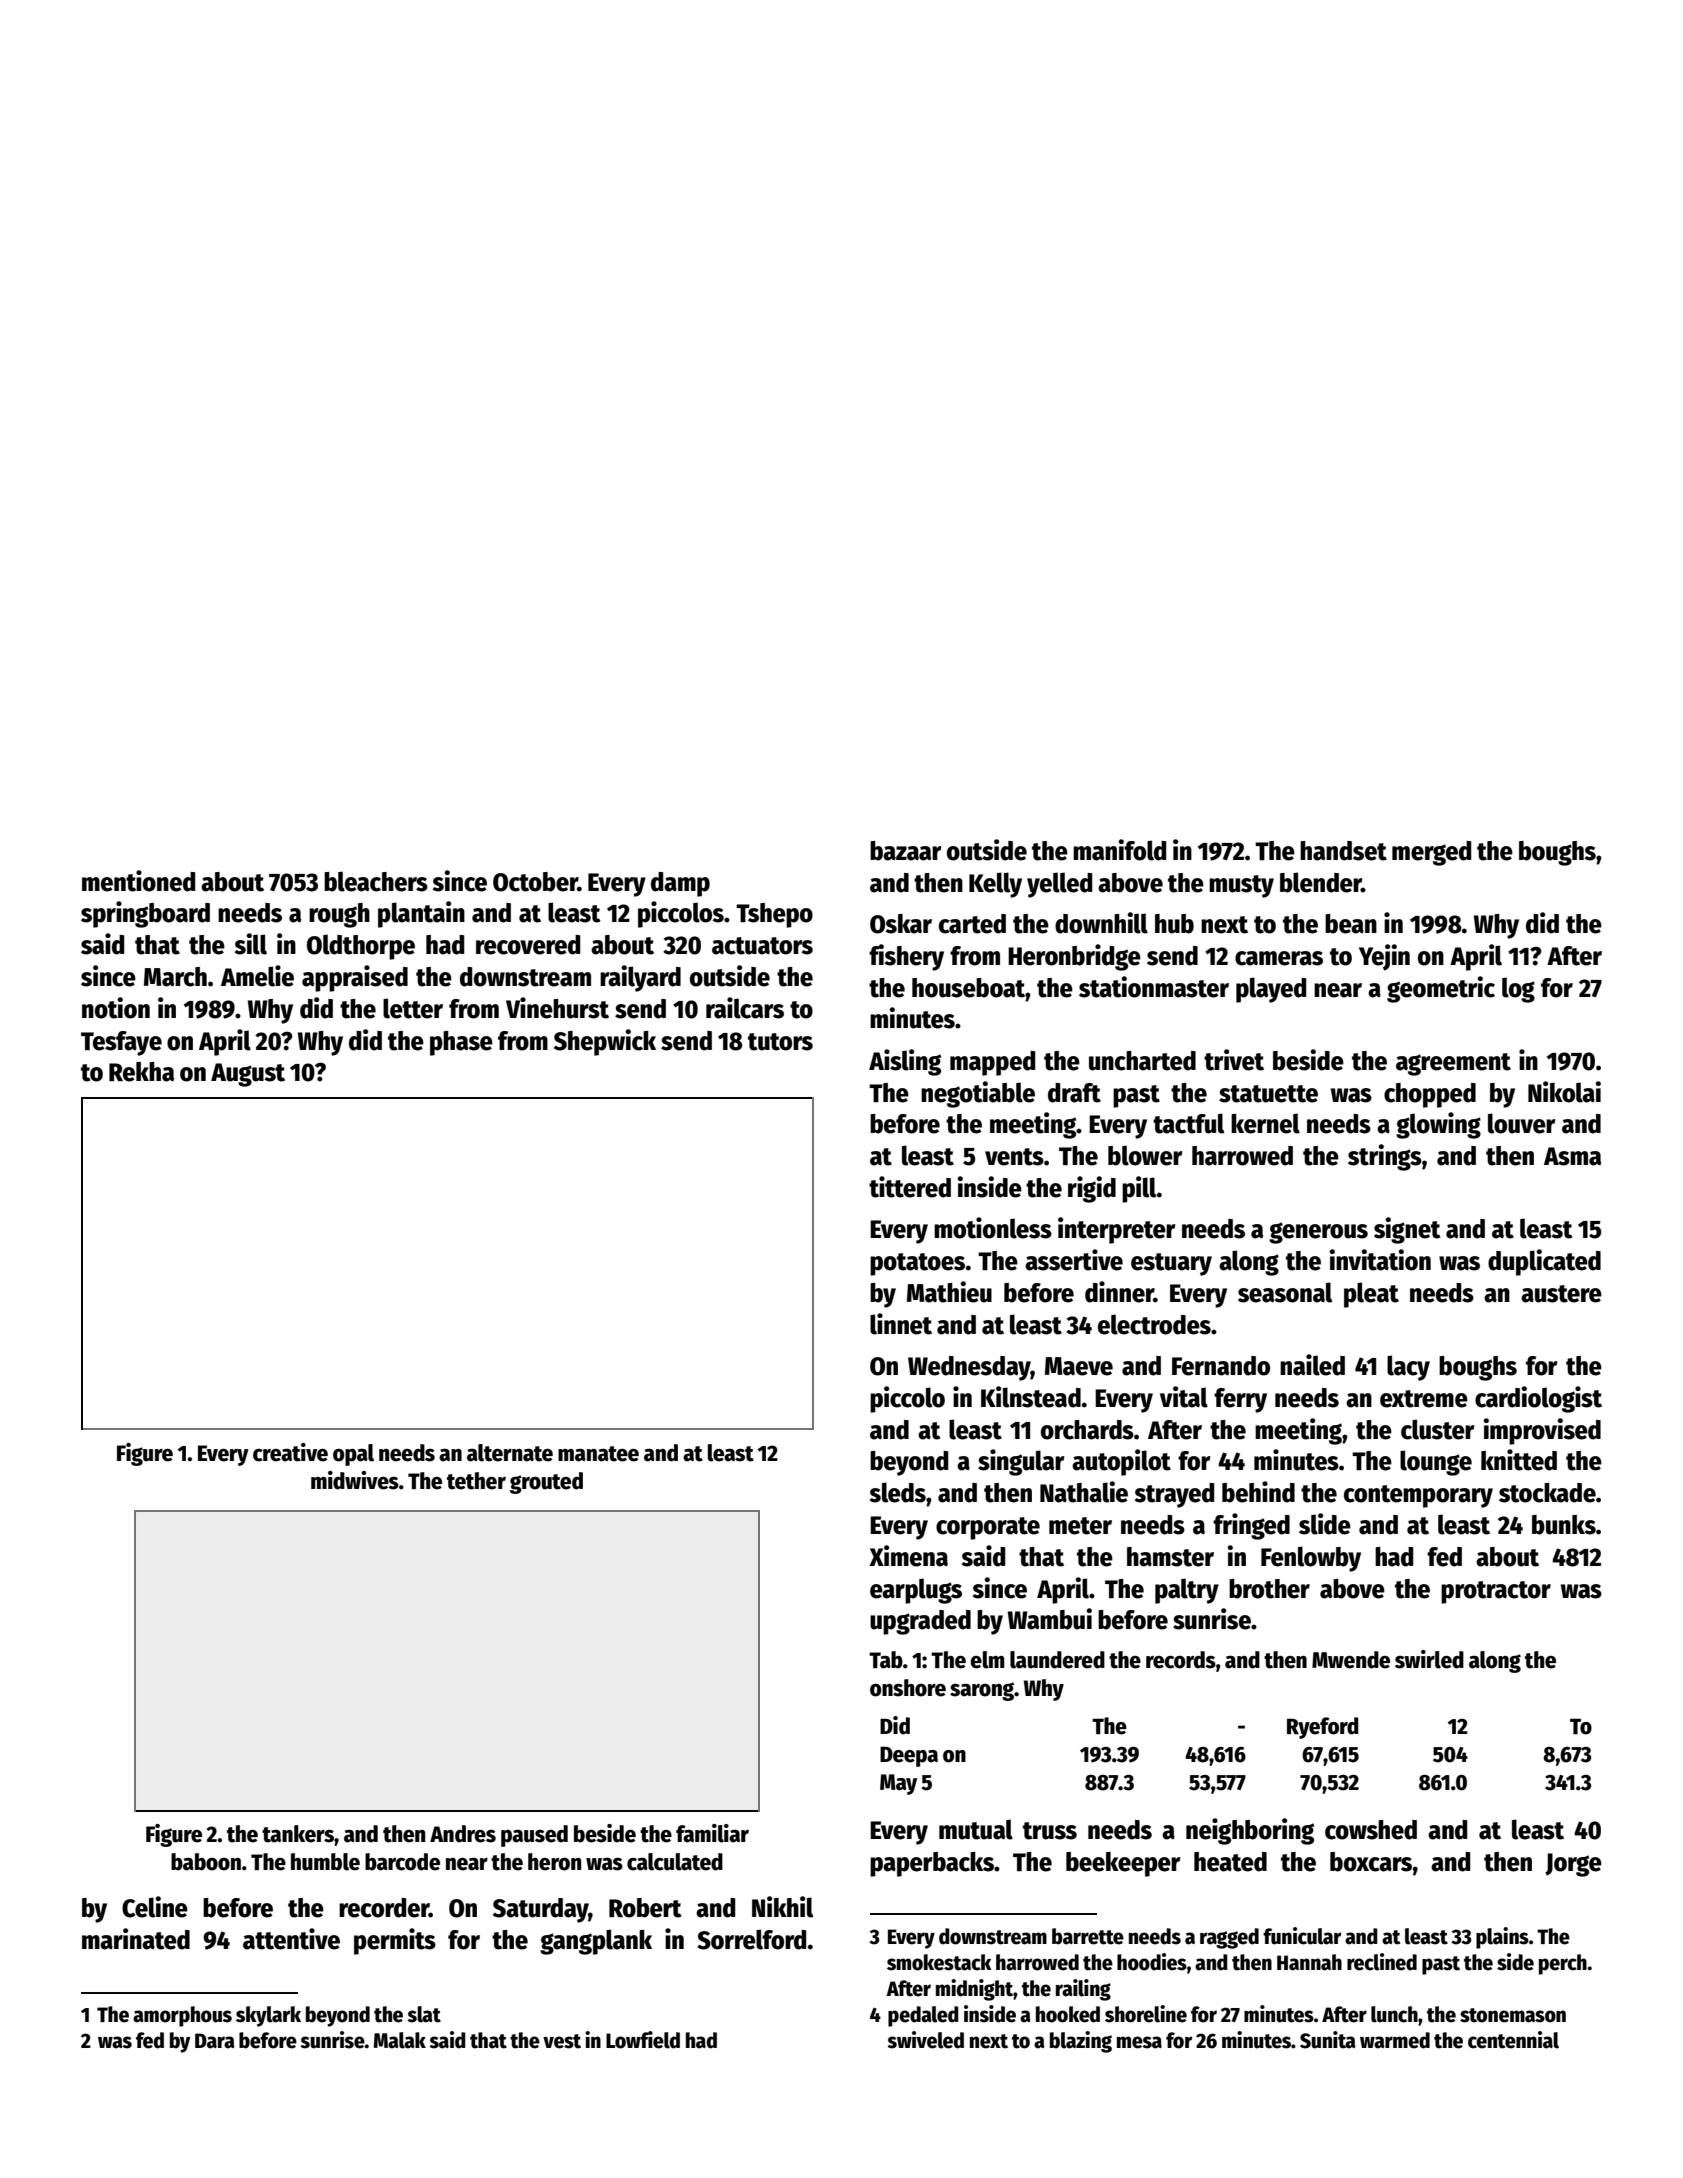  Describe the element at coordinates (463, 1834) in the page. I see `Andres` at that location.
